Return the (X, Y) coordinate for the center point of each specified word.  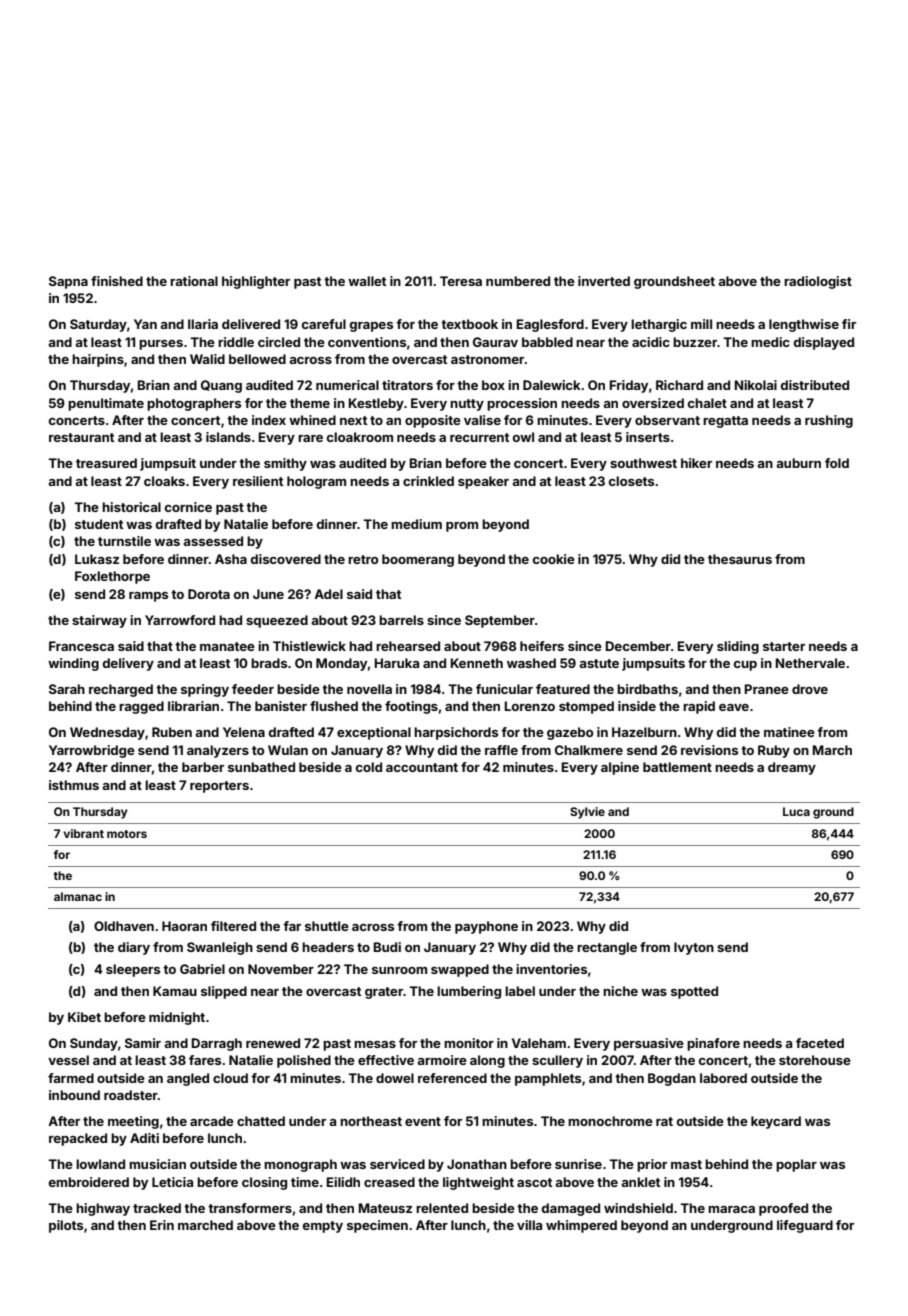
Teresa (461, 281)
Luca (796, 811)
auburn (798, 463)
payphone (486, 927)
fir (849, 324)
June (268, 594)
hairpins (98, 360)
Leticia (172, 1182)
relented (442, 1208)
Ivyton (694, 948)
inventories (551, 969)
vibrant (83, 833)
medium (416, 524)
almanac (78, 896)
